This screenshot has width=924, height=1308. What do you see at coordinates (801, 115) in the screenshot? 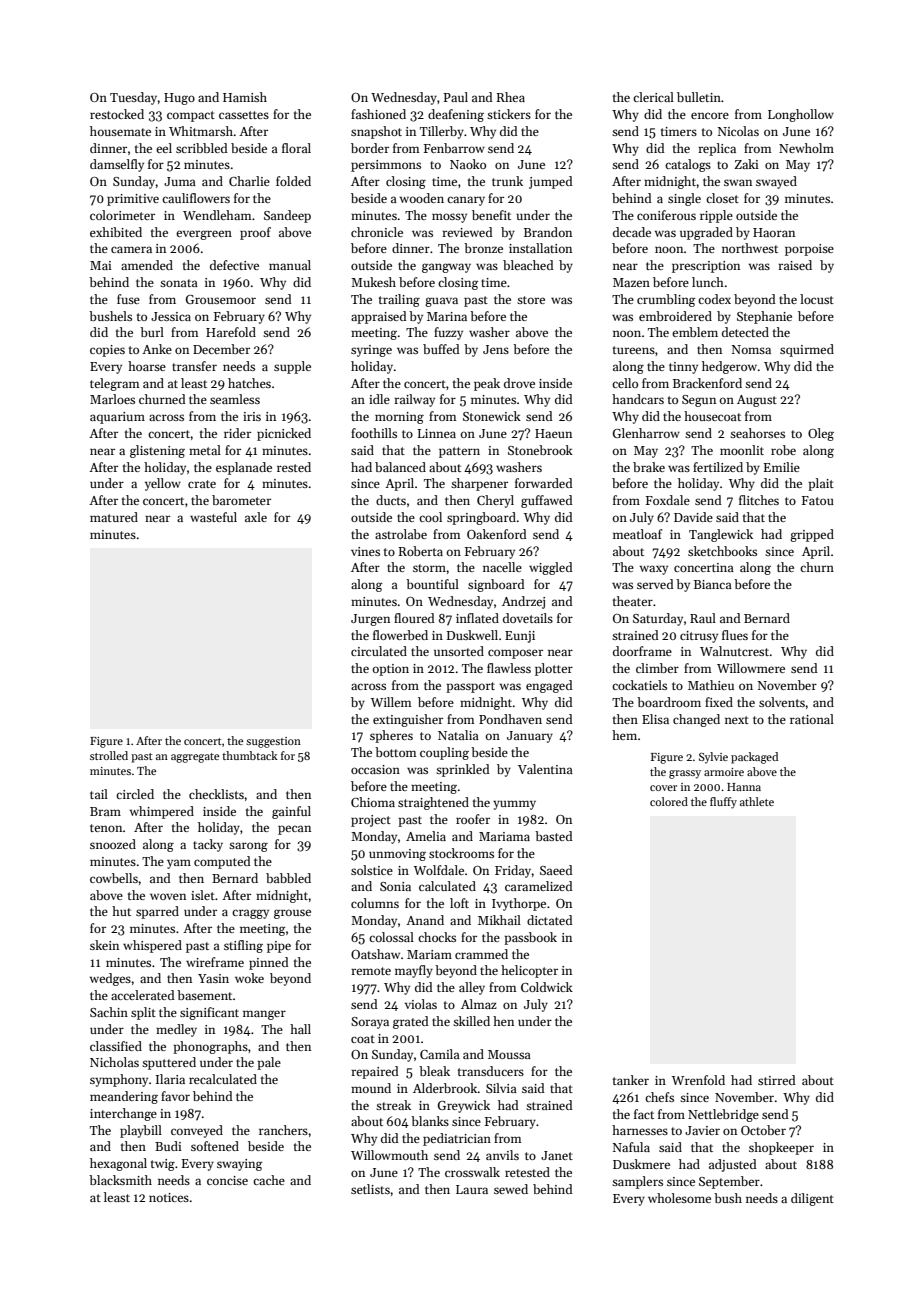
I see `Longhollow` at bounding box center [801, 115].
